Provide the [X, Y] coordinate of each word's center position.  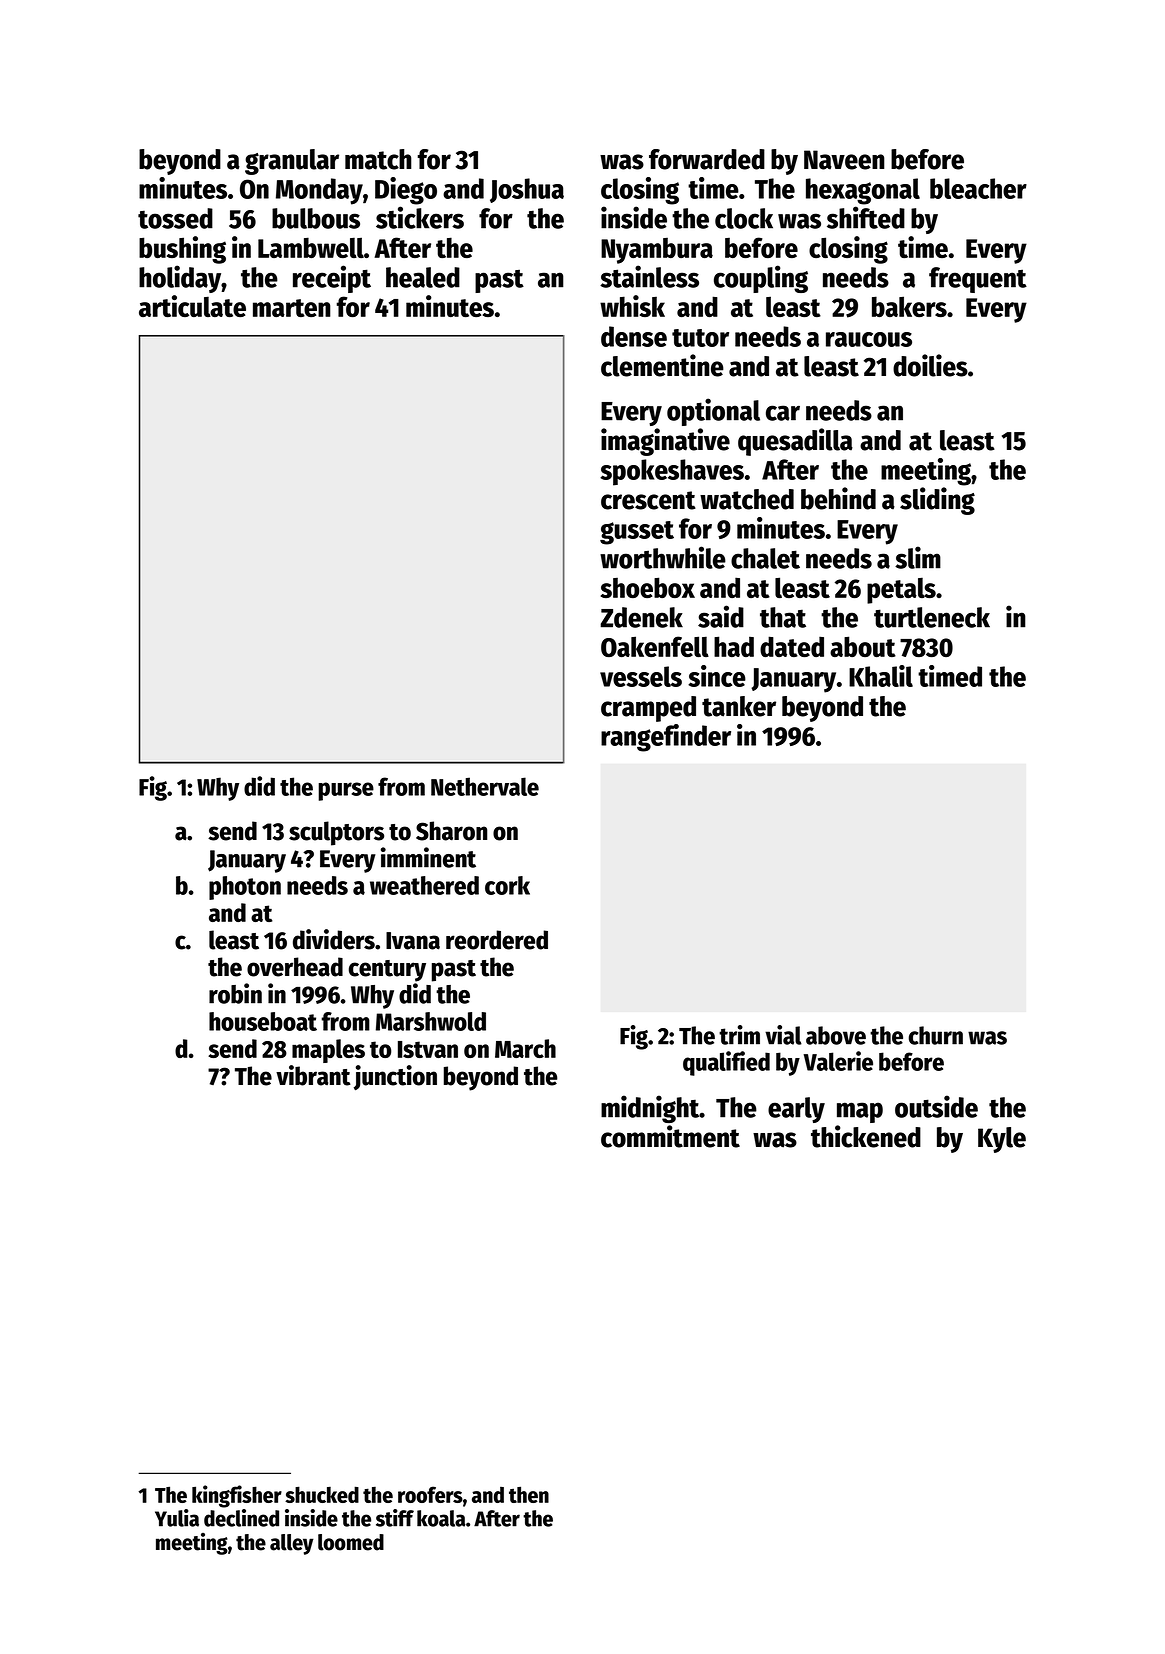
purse [346, 791]
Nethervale [485, 786]
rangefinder [666, 738]
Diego [406, 191]
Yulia [177, 1518]
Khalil [881, 676]
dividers [334, 939]
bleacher [978, 188]
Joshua [527, 190]
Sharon [451, 831]
